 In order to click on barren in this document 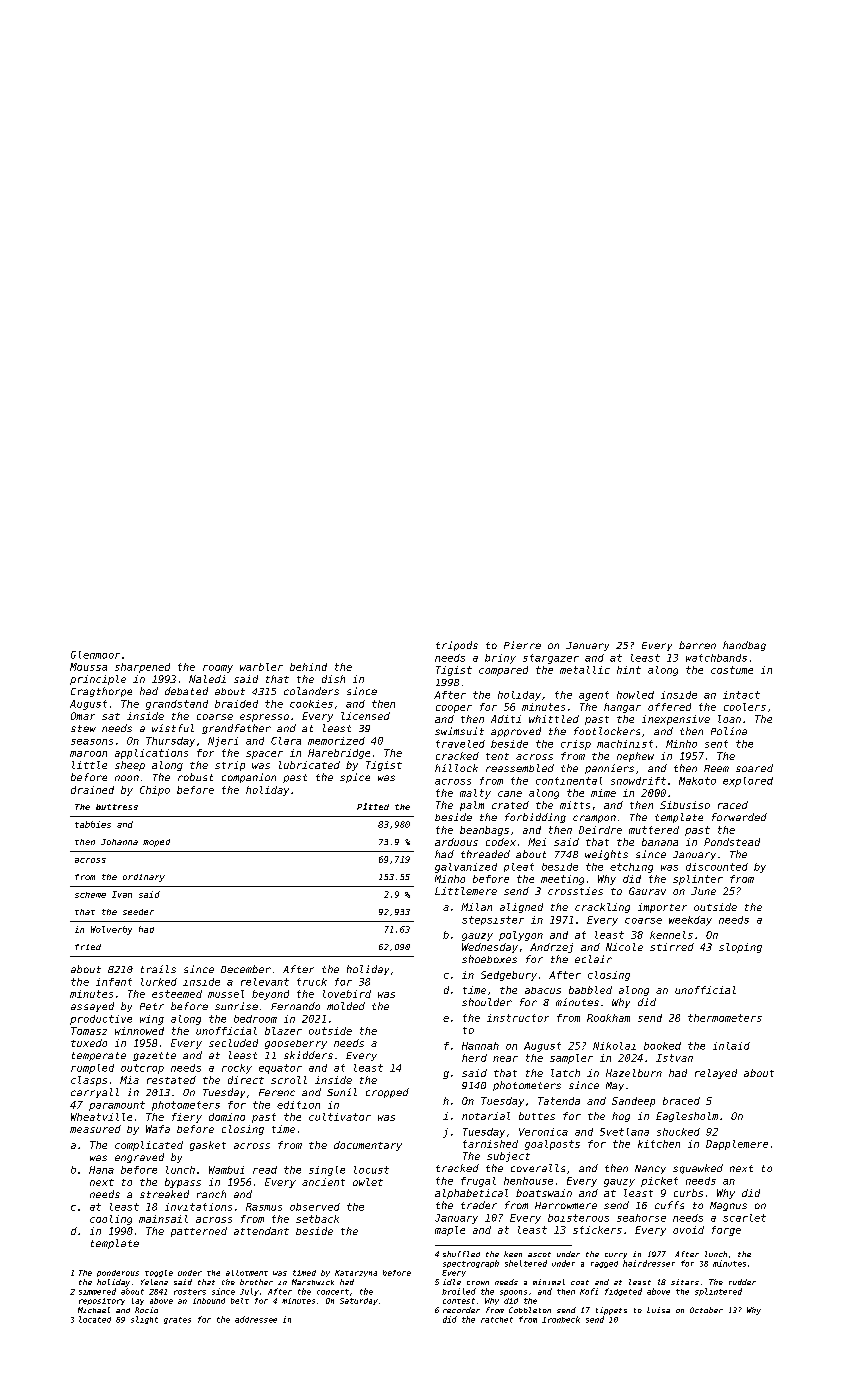, I will do `click(697, 645)`.
